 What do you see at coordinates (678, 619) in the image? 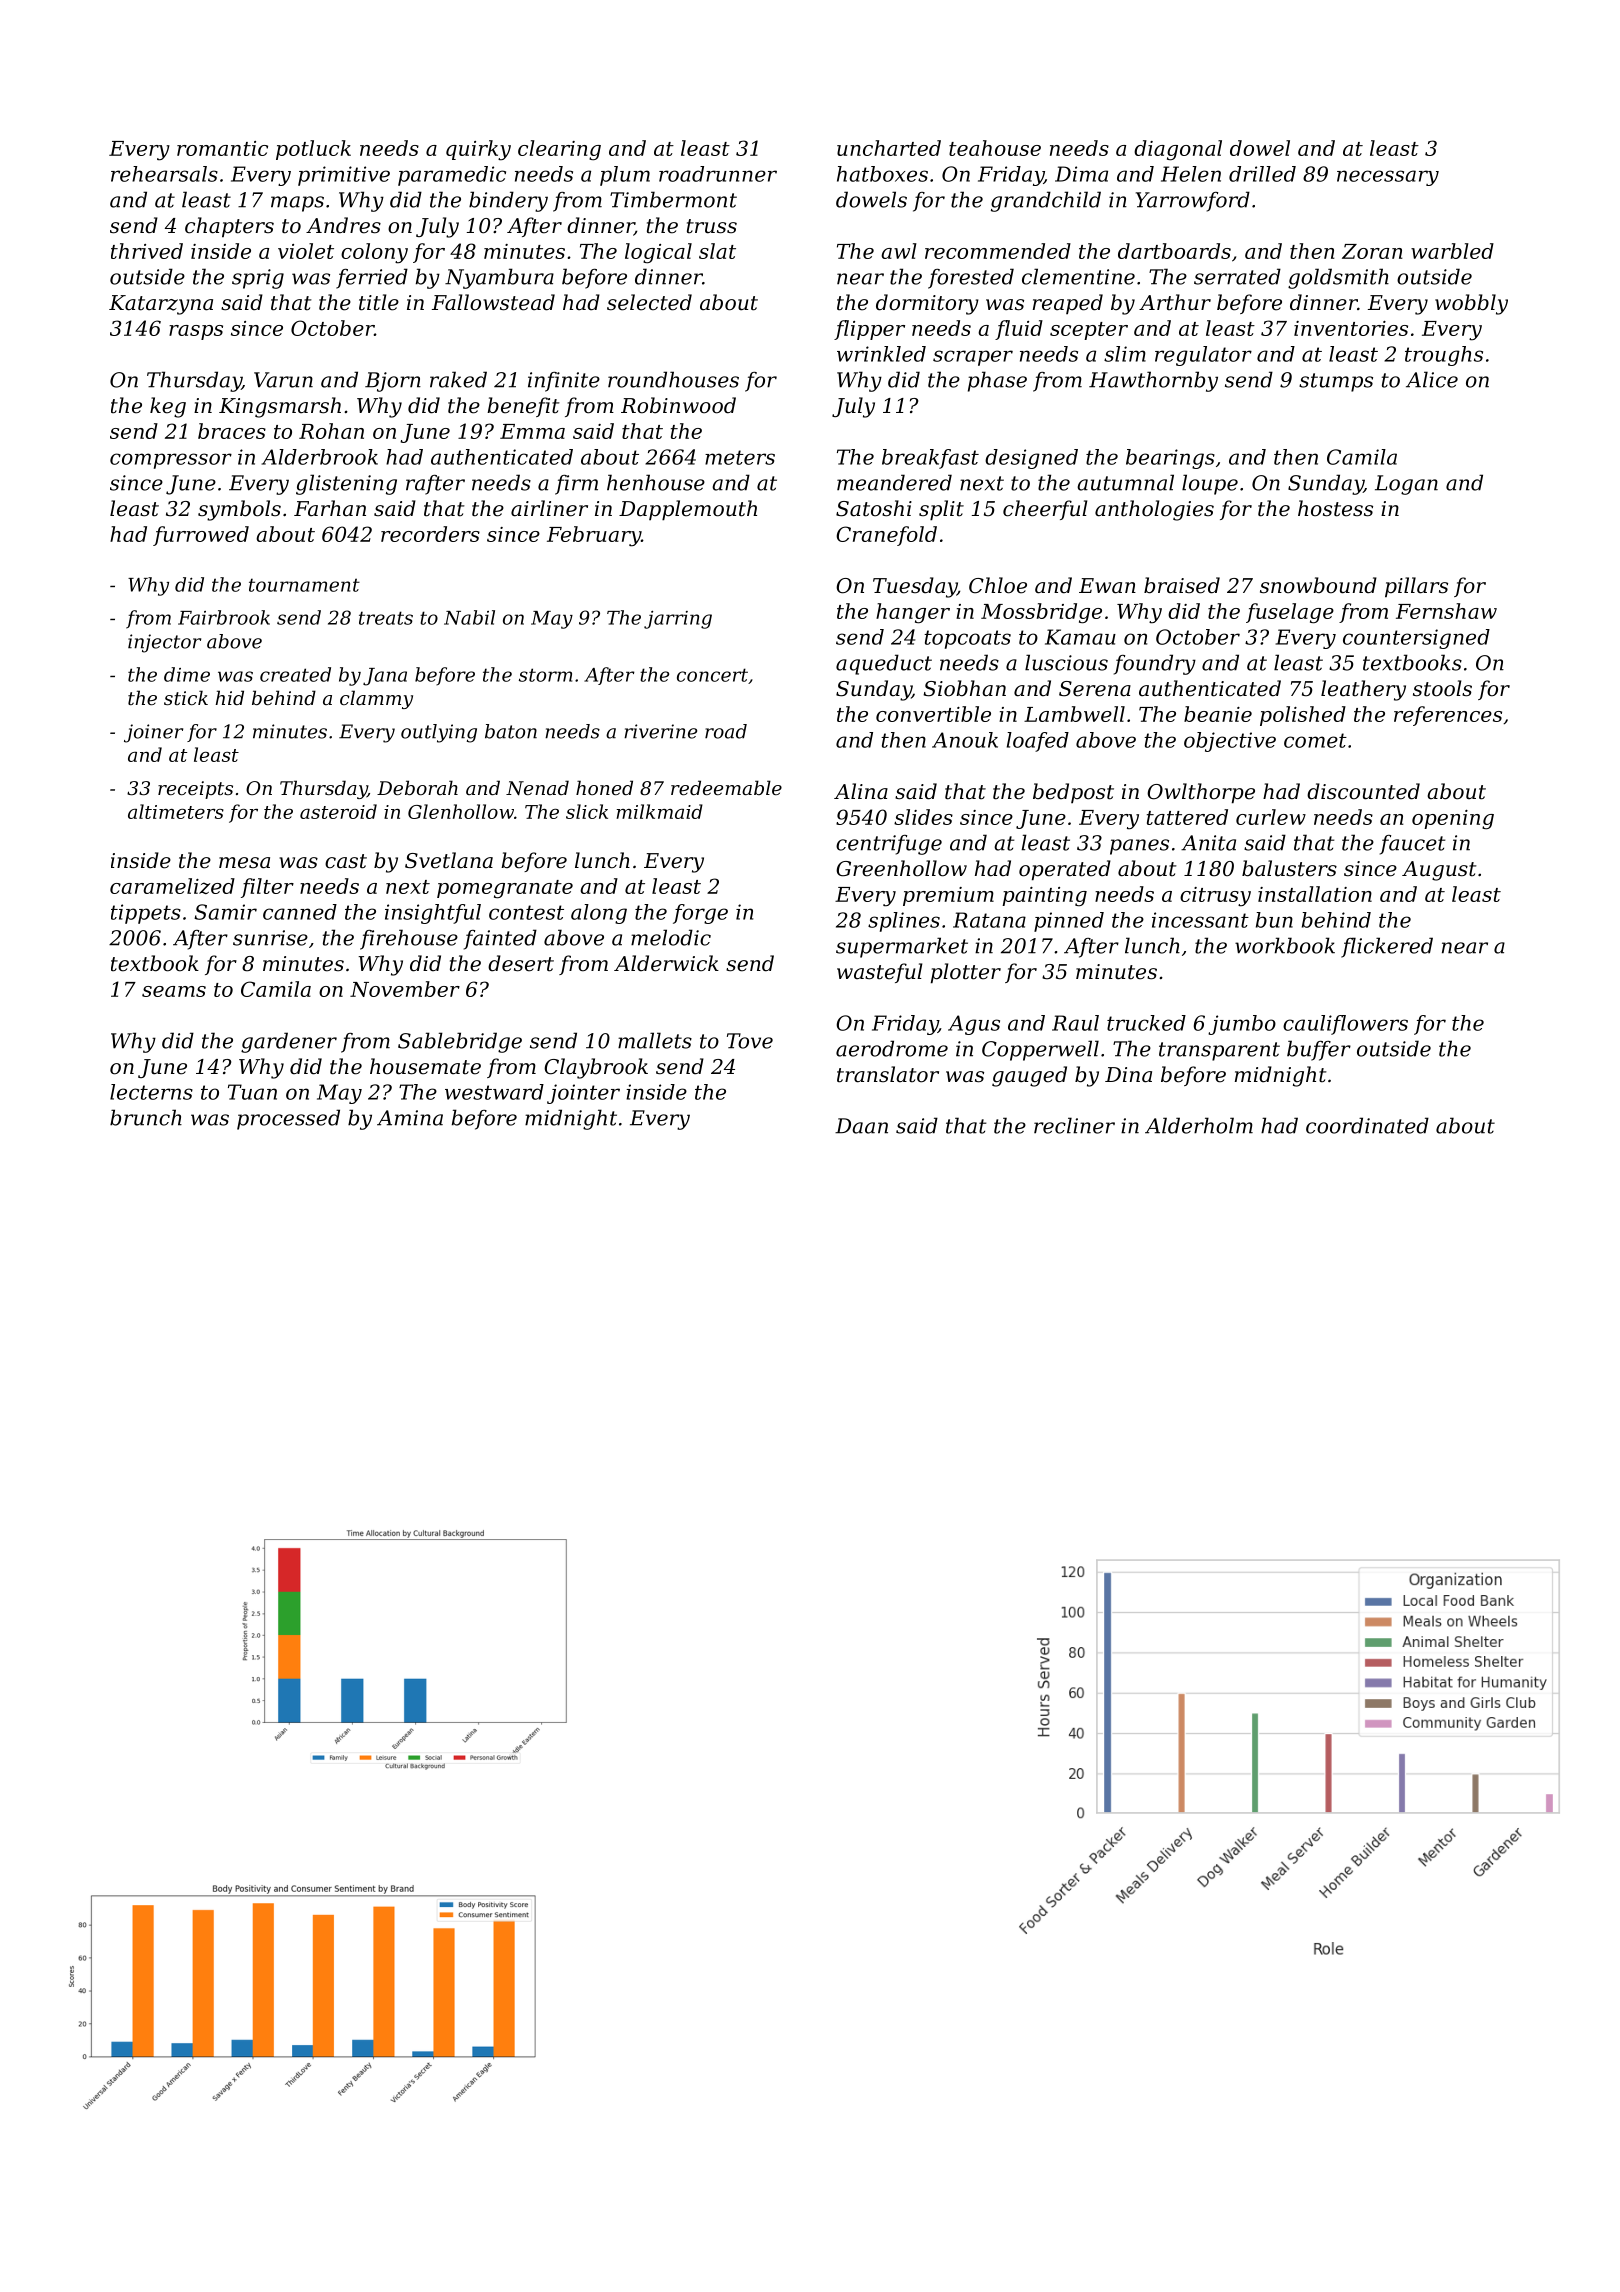
I see `jarring` at bounding box center [678, 619].
